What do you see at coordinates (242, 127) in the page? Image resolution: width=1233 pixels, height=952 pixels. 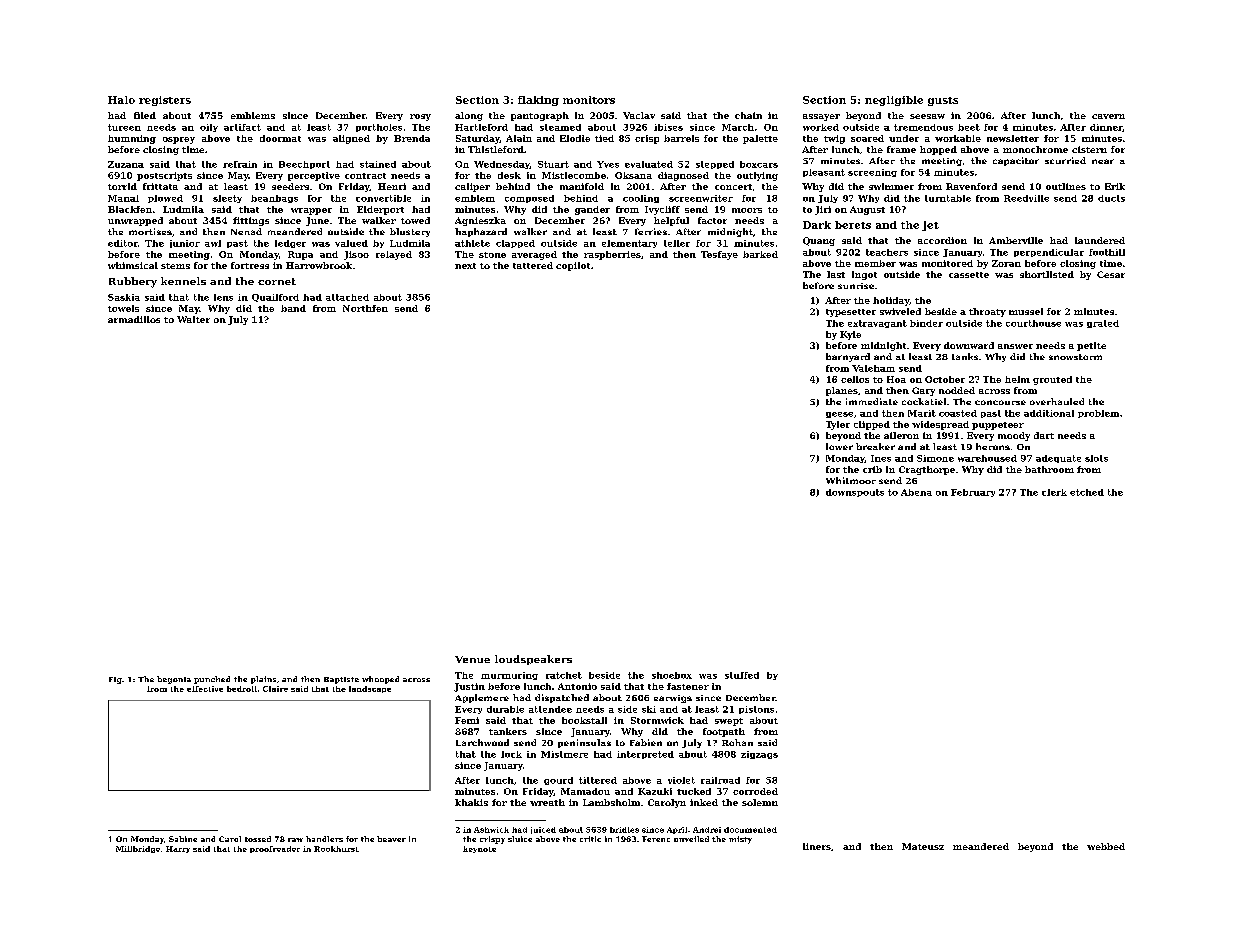 I see `artifact` at bounding box center [242, 127].
